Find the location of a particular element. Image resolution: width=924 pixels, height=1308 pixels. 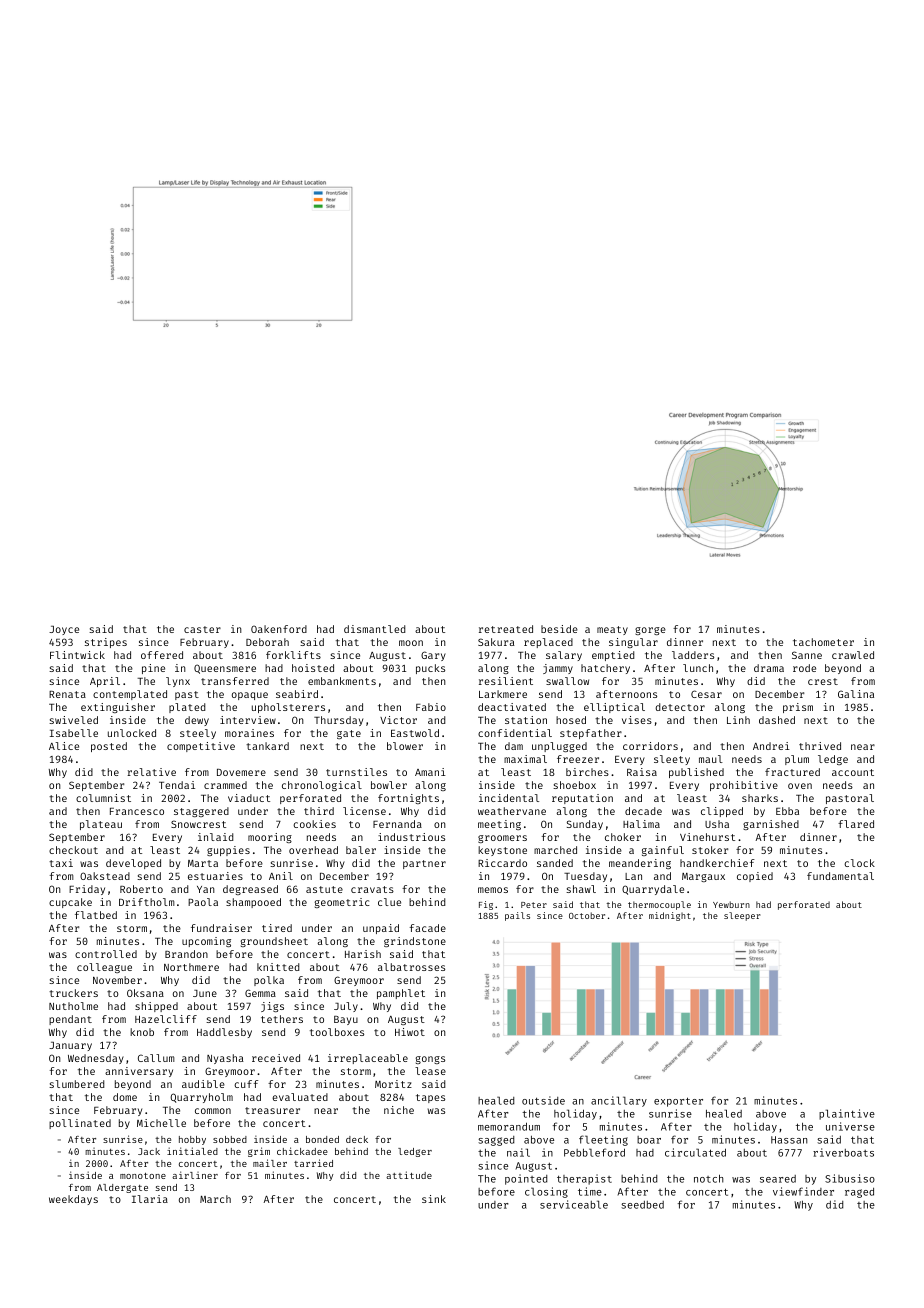

sleety is located at coordinates (672, 760).
